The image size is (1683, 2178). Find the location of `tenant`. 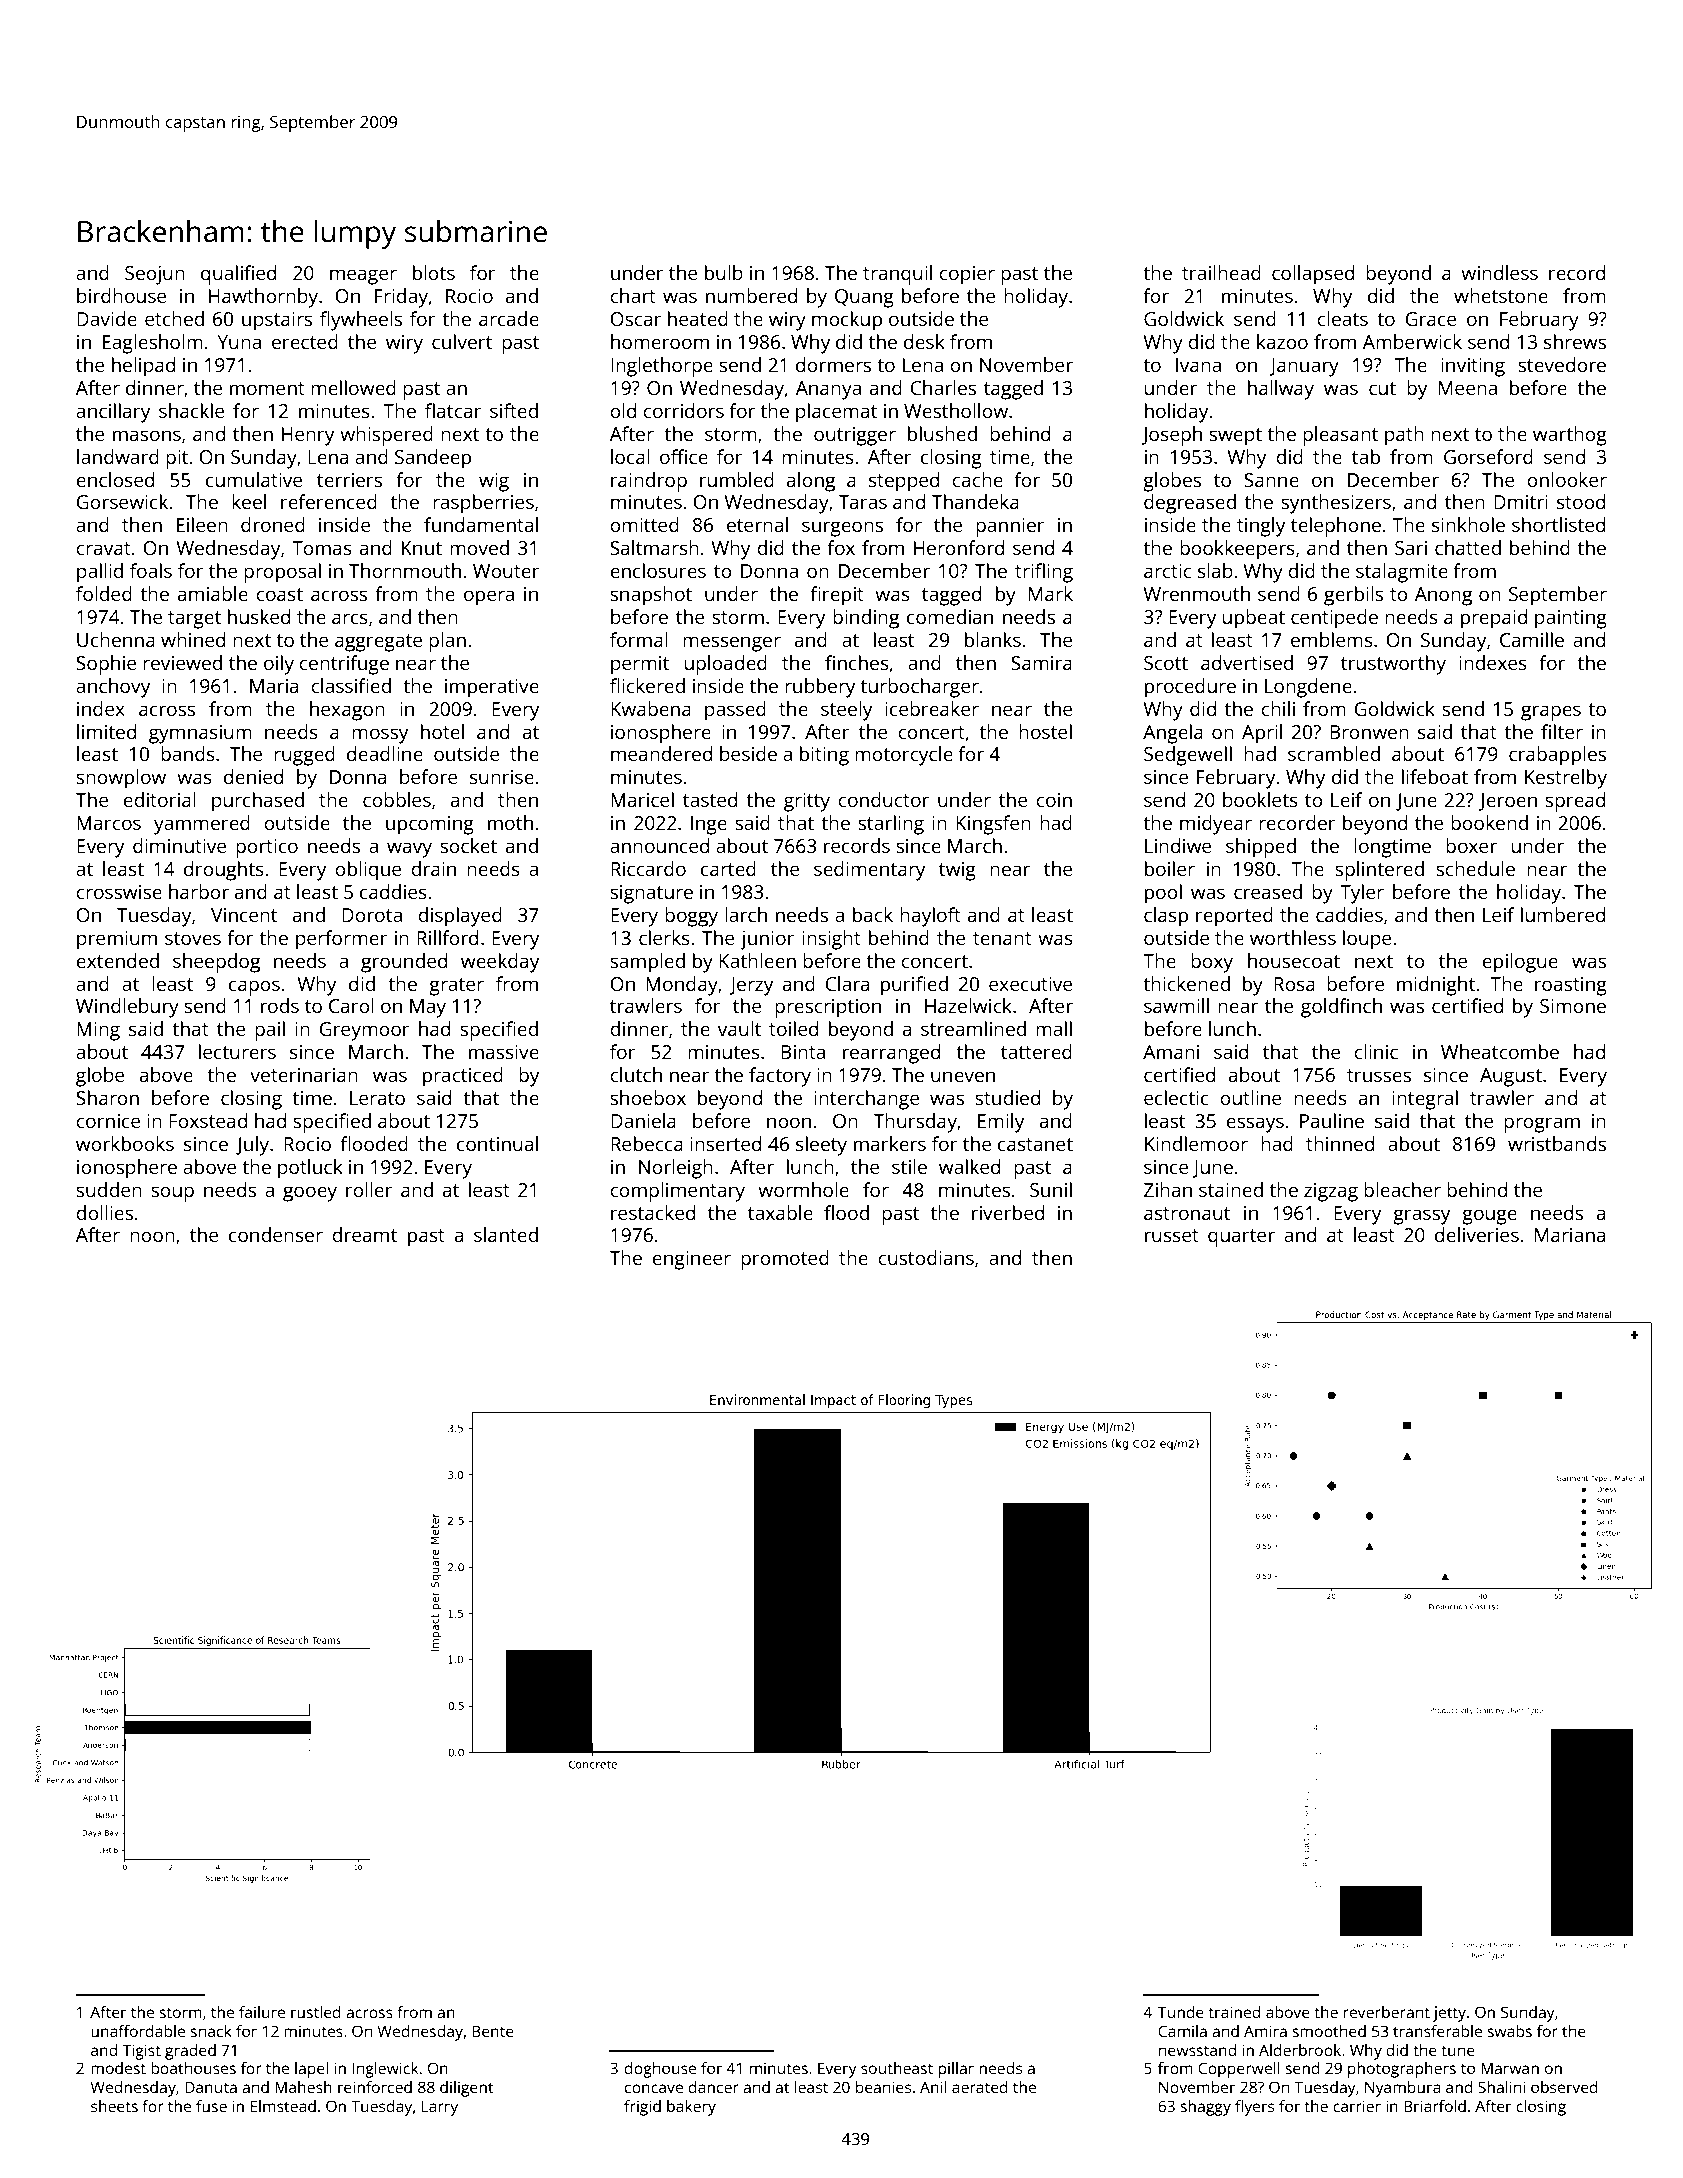

tenant is located at coordinates (1002, 938).
